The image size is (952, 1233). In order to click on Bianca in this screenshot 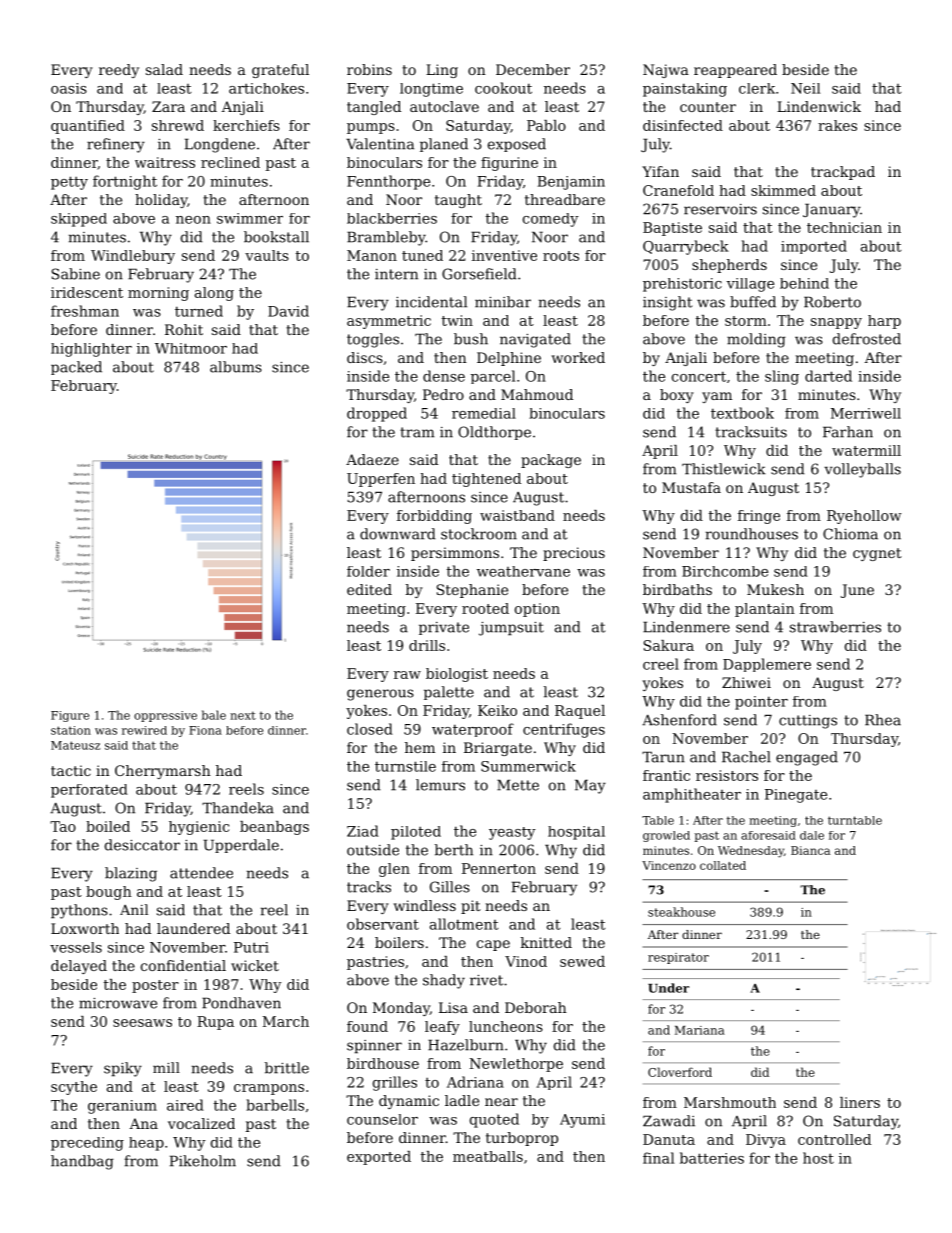, I will do `click(810, 850)`.
